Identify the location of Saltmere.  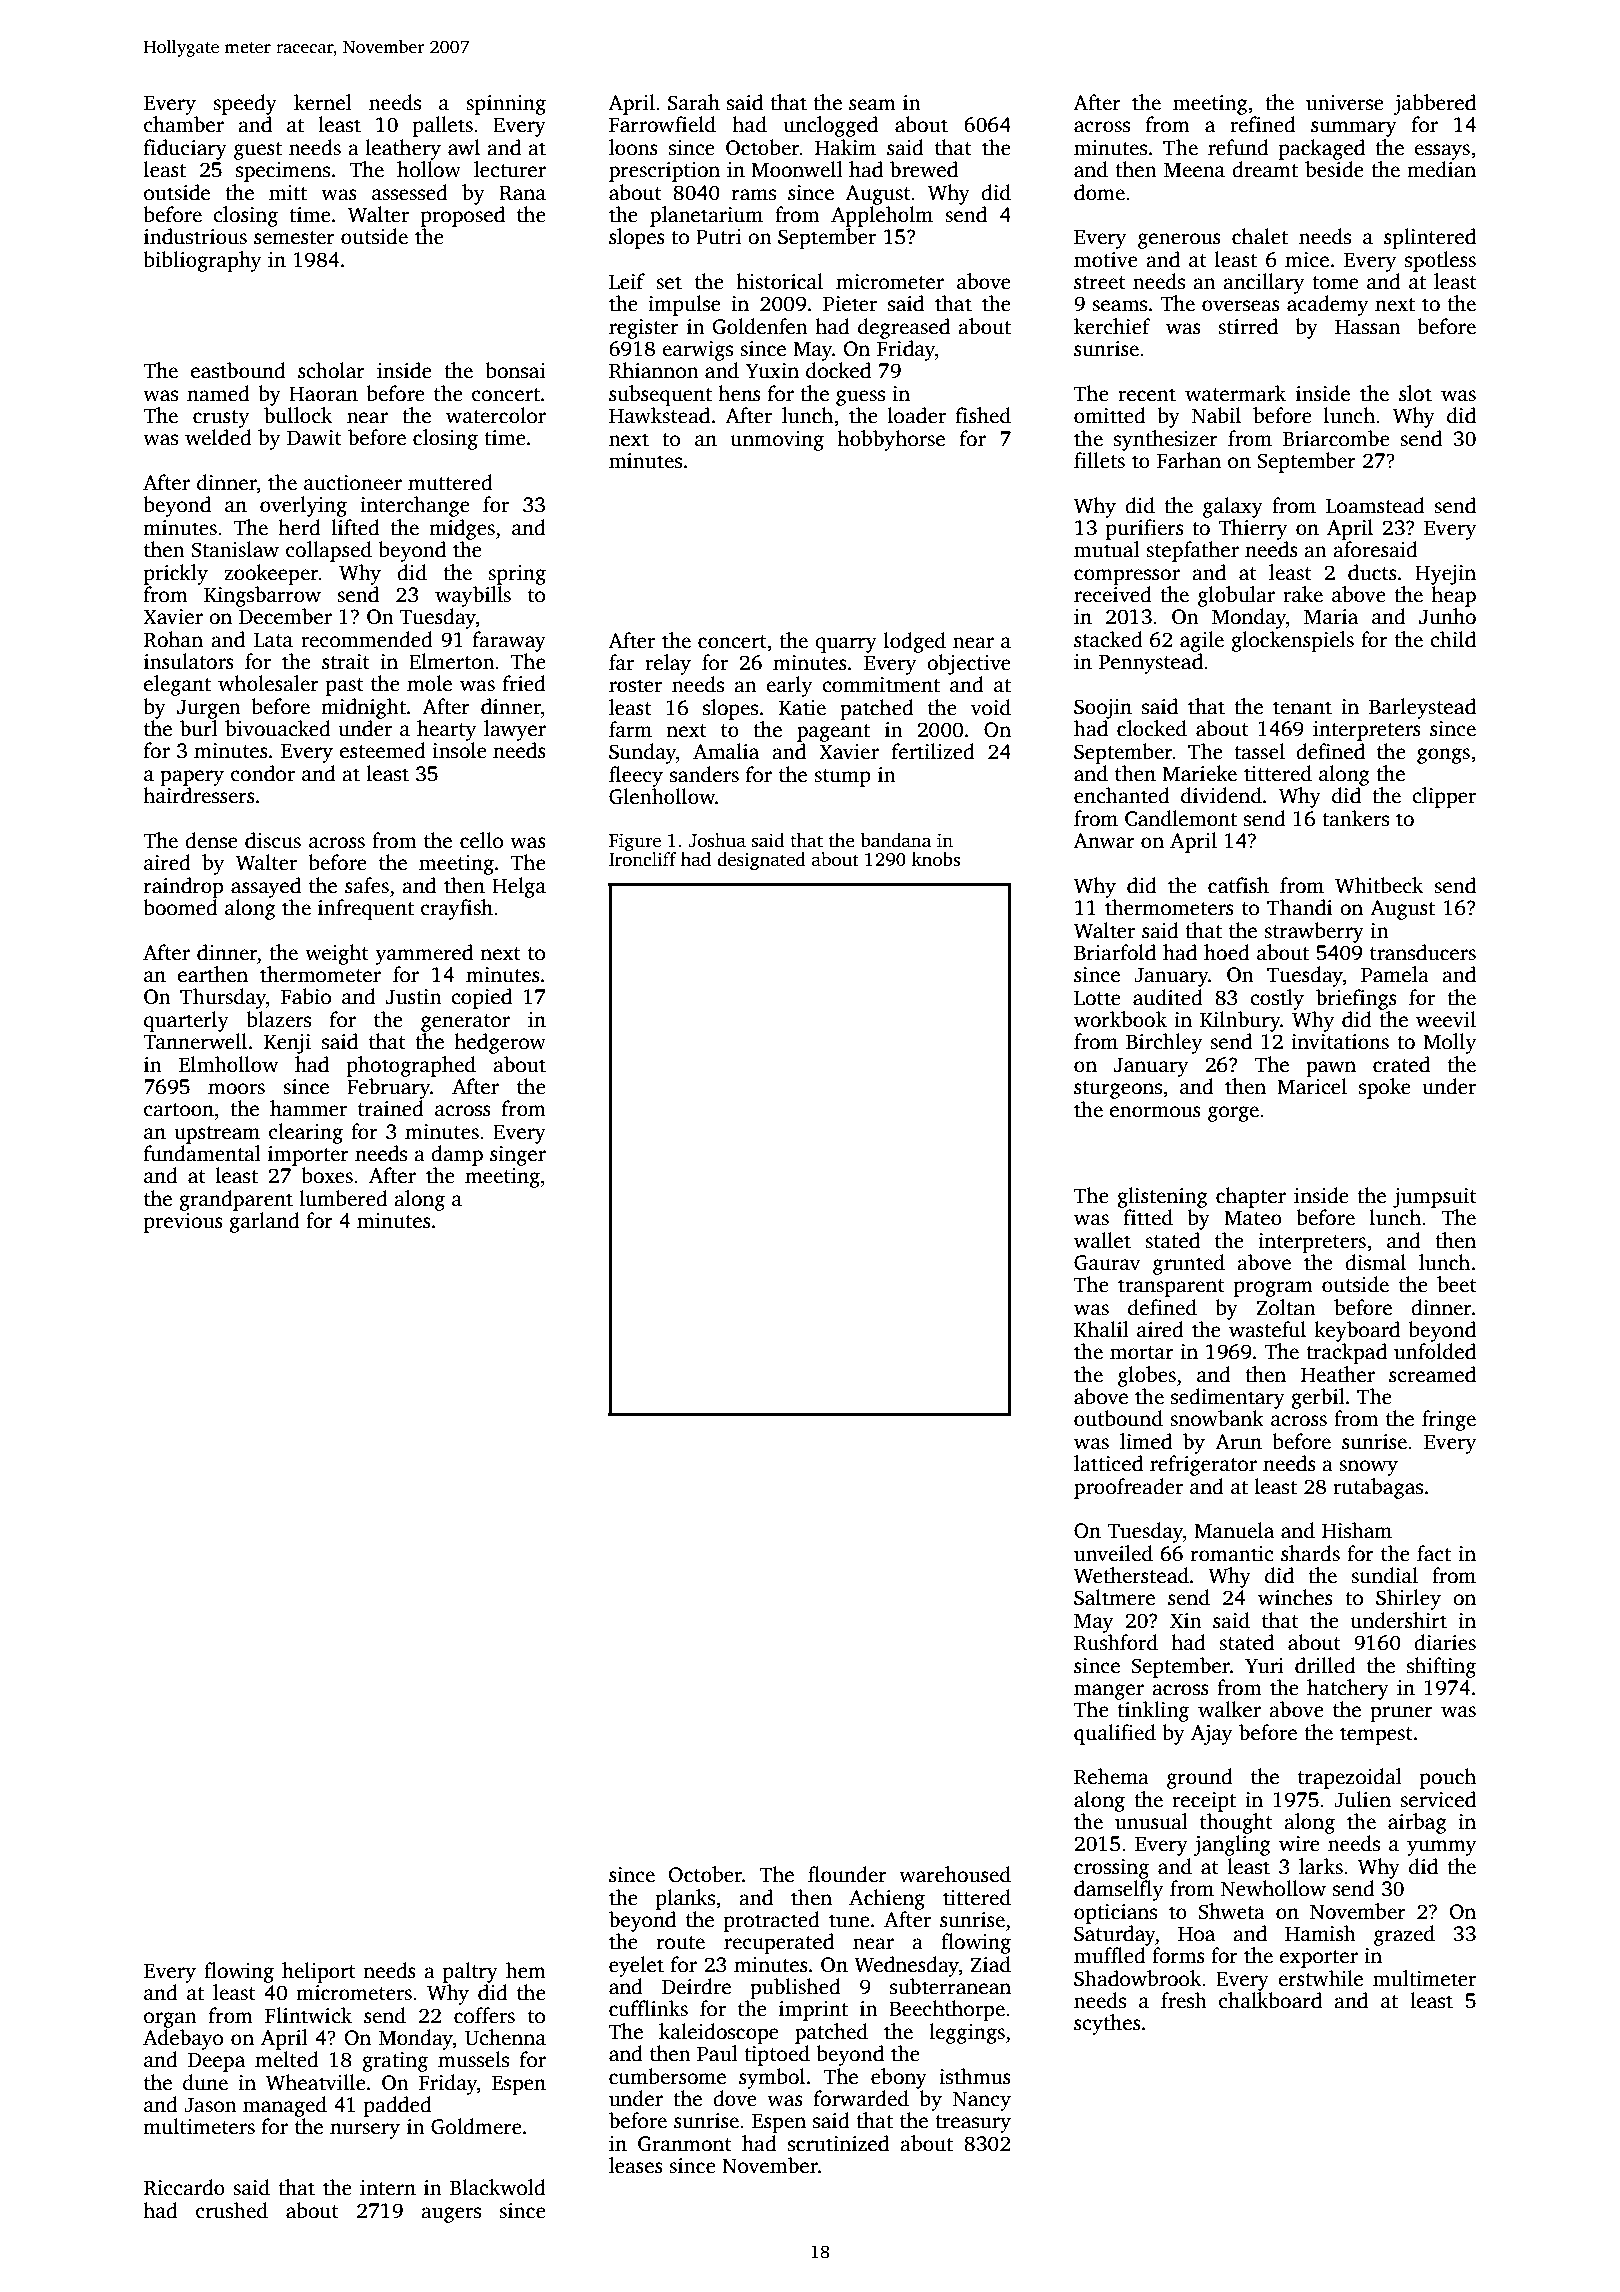
(1114, 1597).
